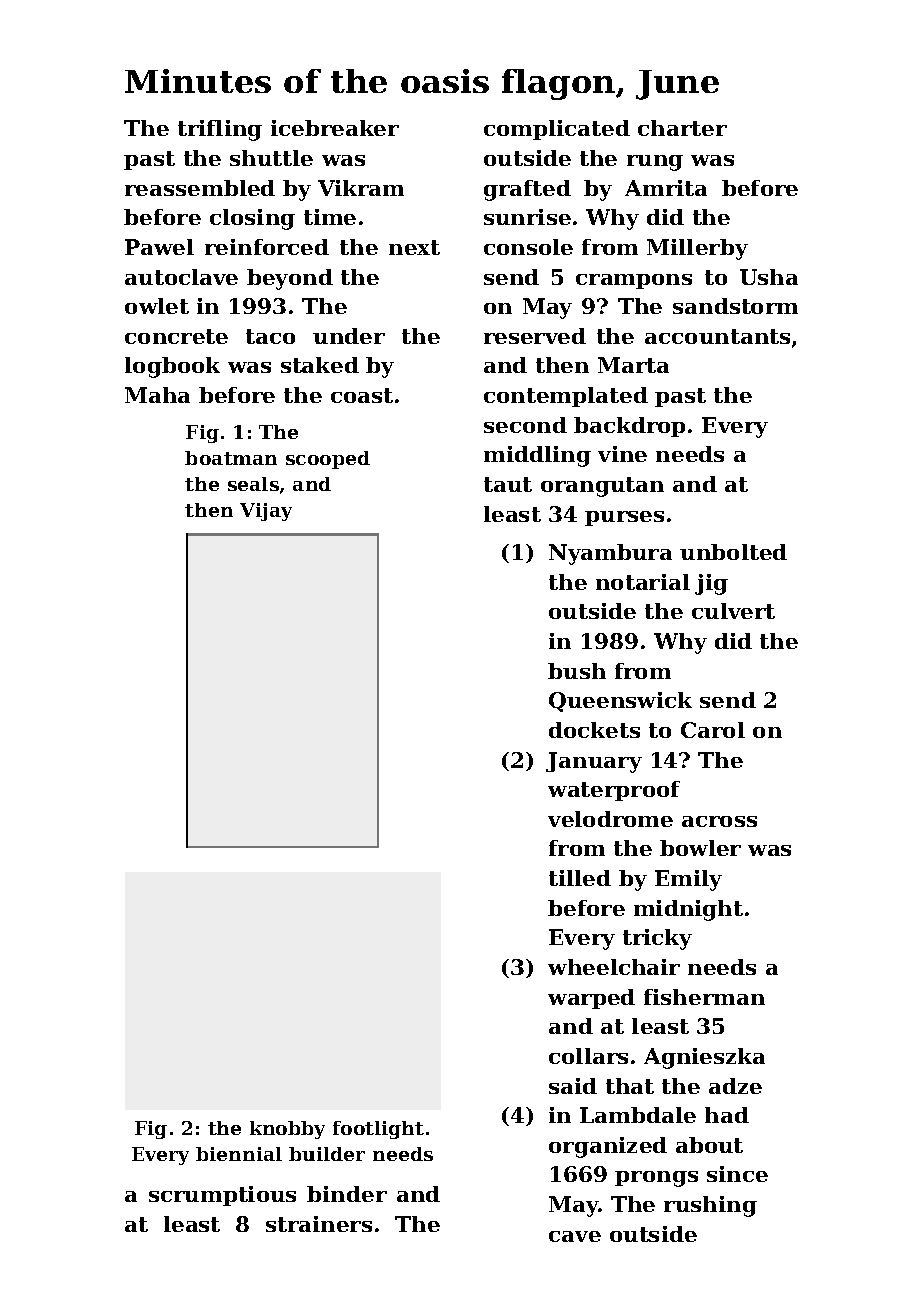 The width and height of the page is (924, 1311). What do you see at coordinates (577, 671) in the page?
I see `bush` at bounding box center [577, 671].
